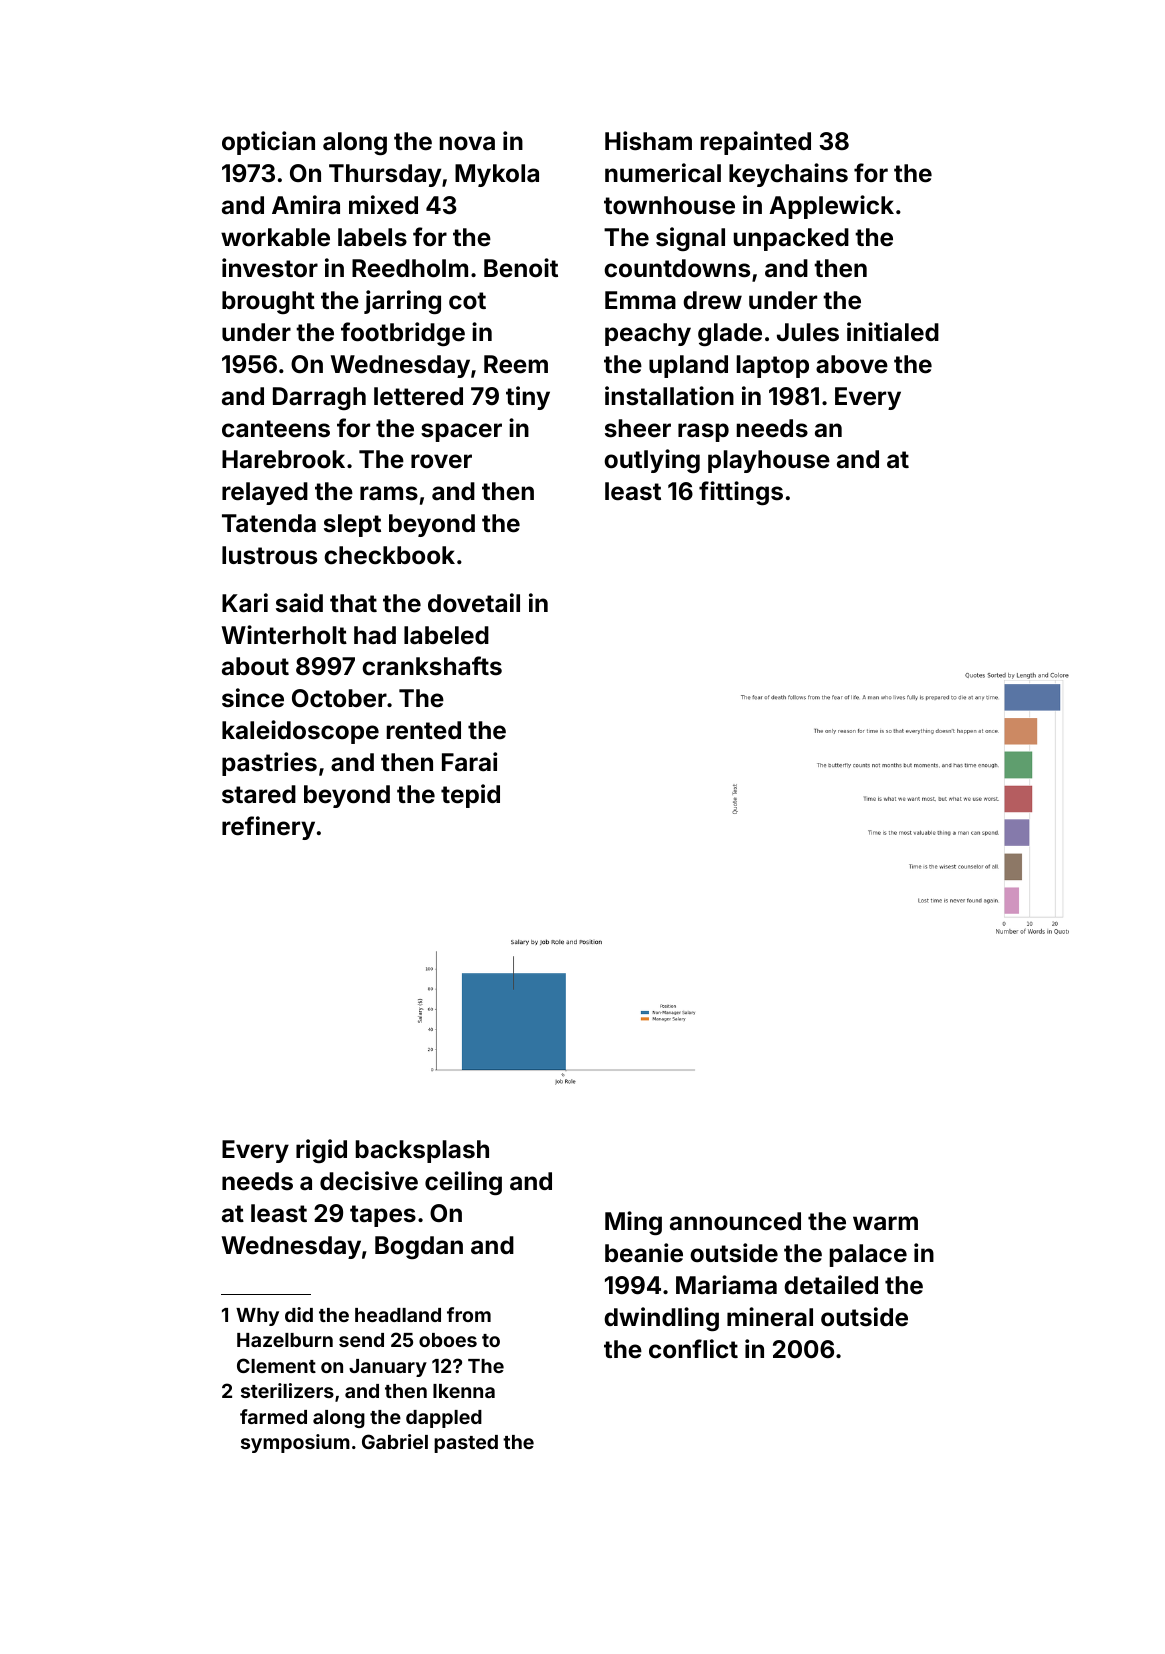  Describe the element at coordinates (735, 1221) in the document. I see `announced` at that location.
